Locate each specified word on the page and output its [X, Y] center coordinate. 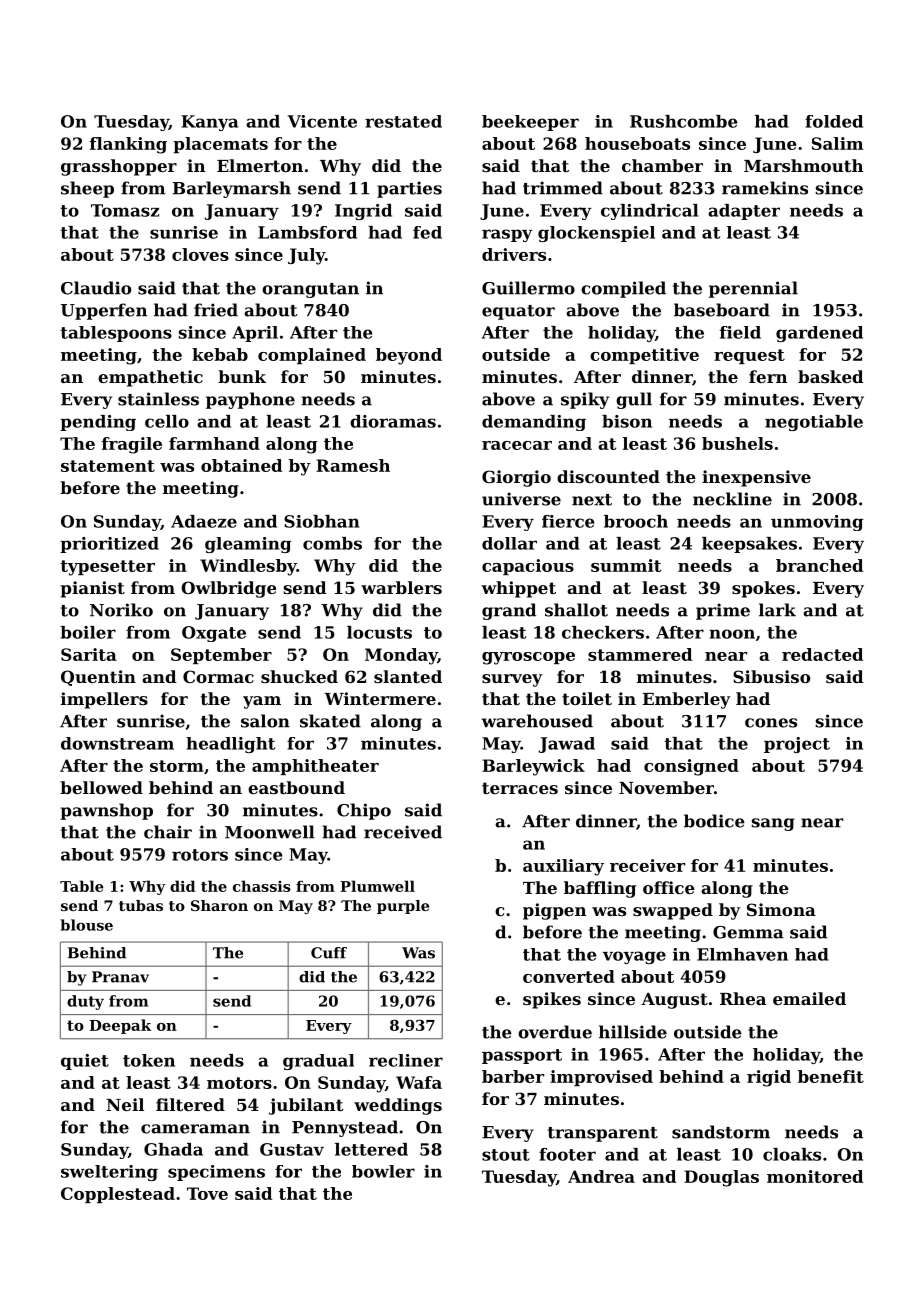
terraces [520, 788]
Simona [781, 909]
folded [834, 121]
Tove [207, 1193]
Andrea [601, 1176]
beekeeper [530, 123]
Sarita [89, 654]
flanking [128, 145]
